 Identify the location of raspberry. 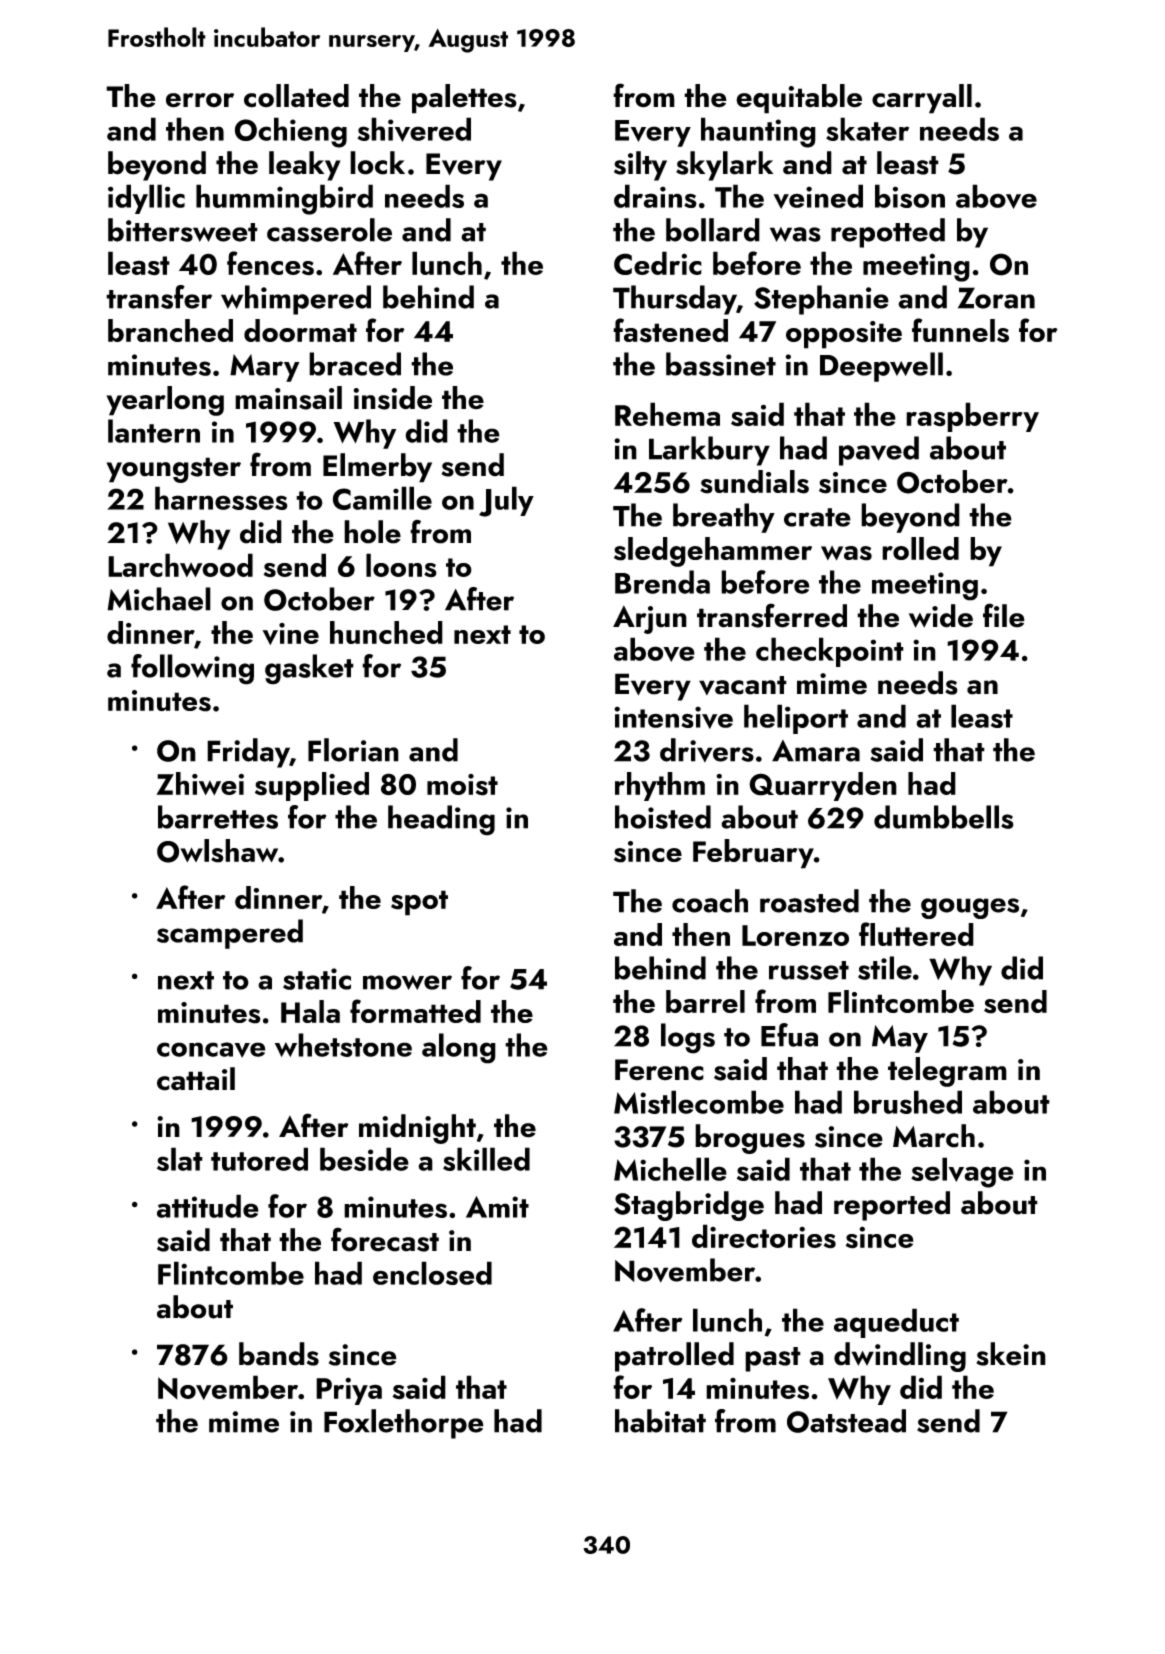
(972, 417).
